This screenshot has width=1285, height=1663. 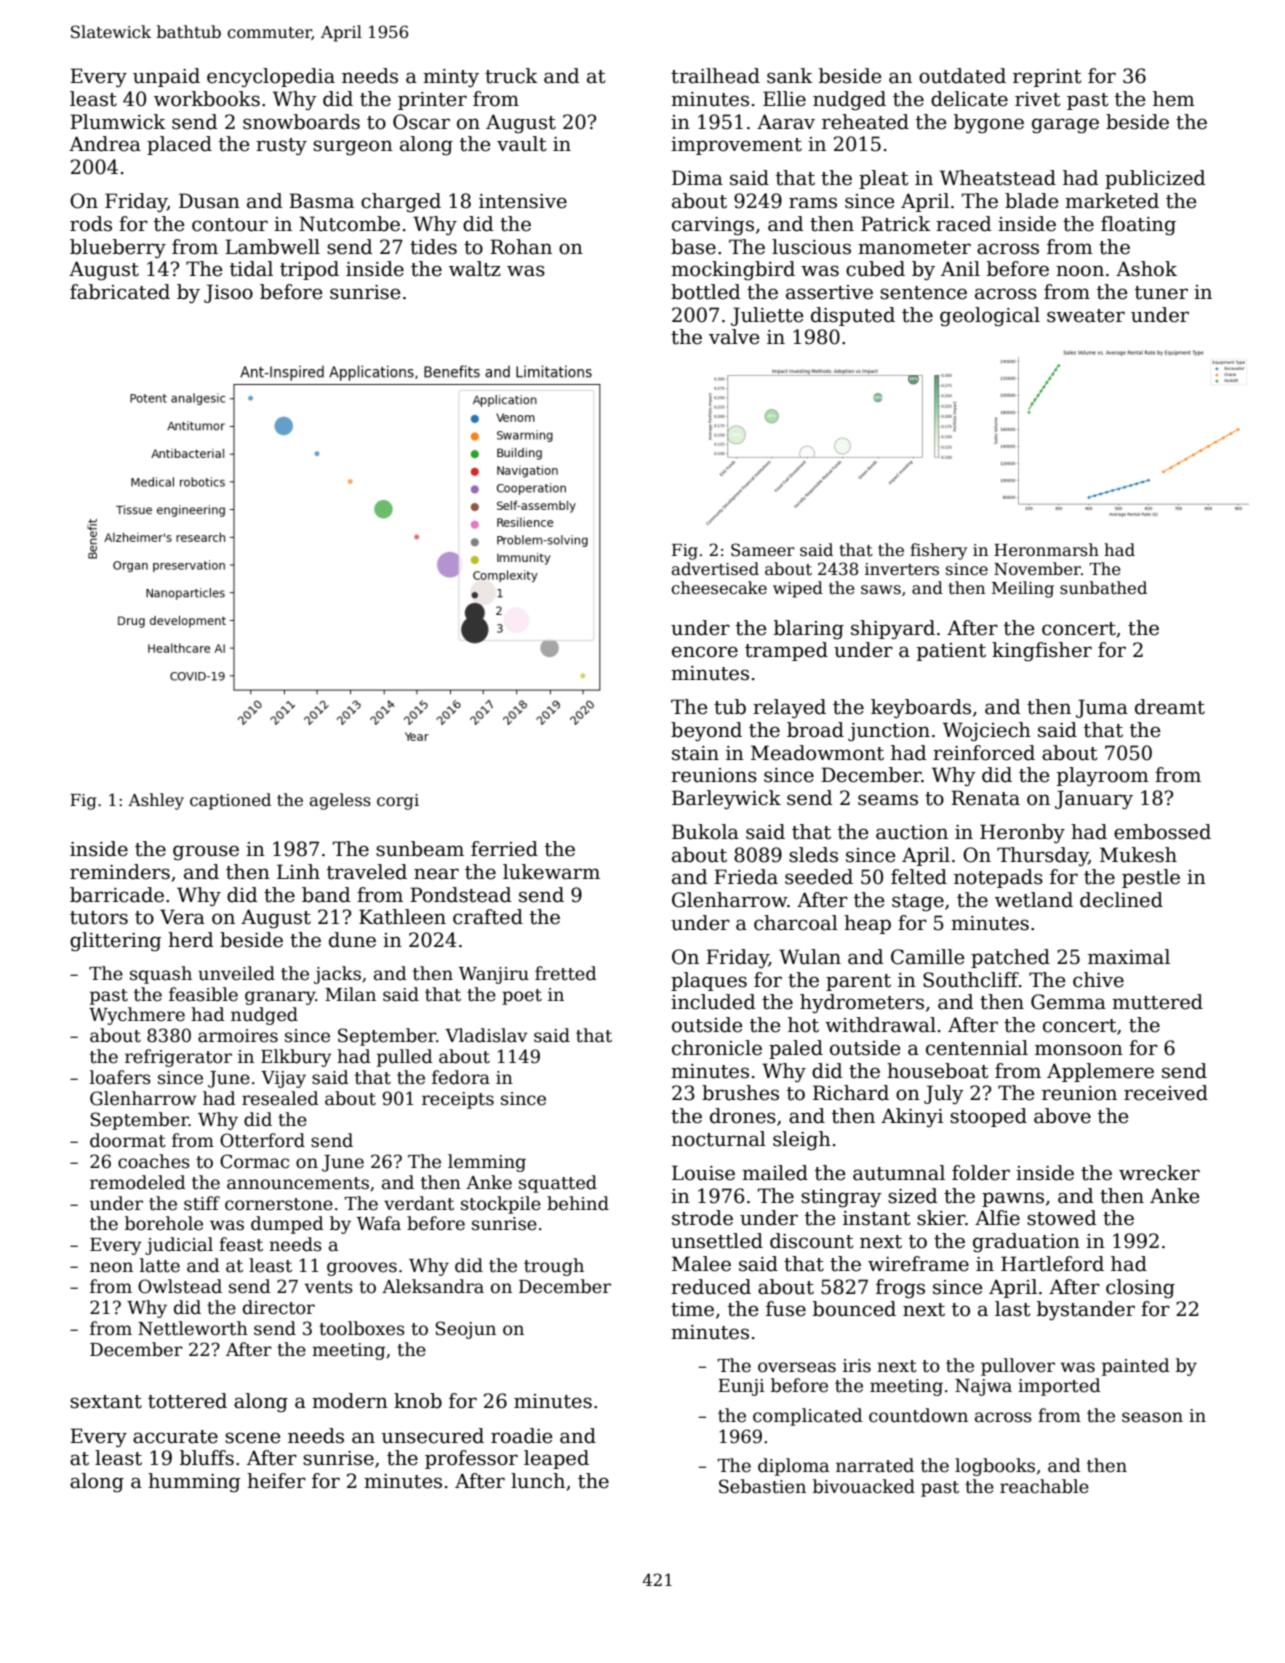 I want to click on trailhead, so click(x=715, y=76).
